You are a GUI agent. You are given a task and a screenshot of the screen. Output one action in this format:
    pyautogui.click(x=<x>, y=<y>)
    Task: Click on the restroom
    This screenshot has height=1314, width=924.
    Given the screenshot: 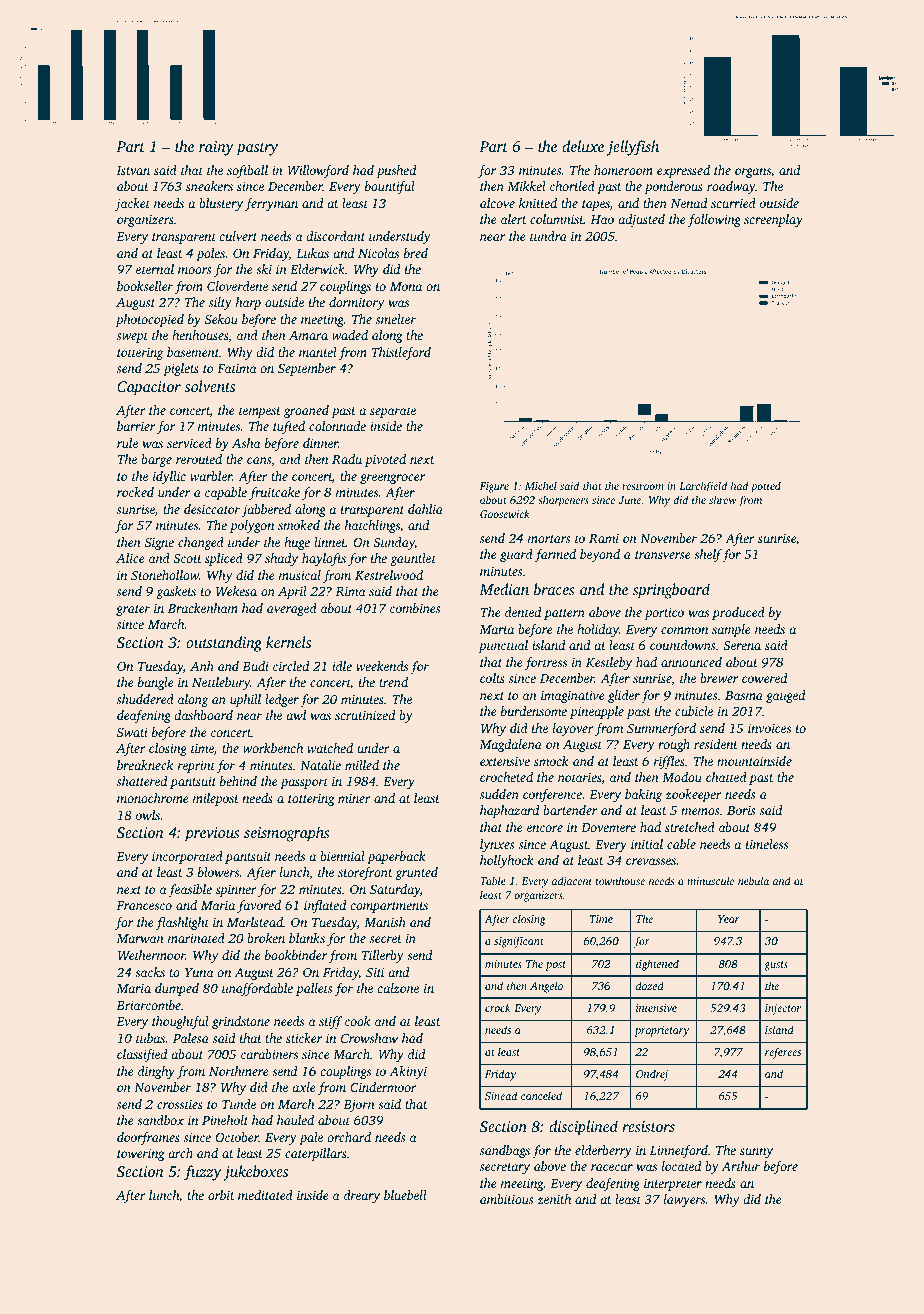 What is the action you would take?
    pyautogui.click(x=643, y=486)
